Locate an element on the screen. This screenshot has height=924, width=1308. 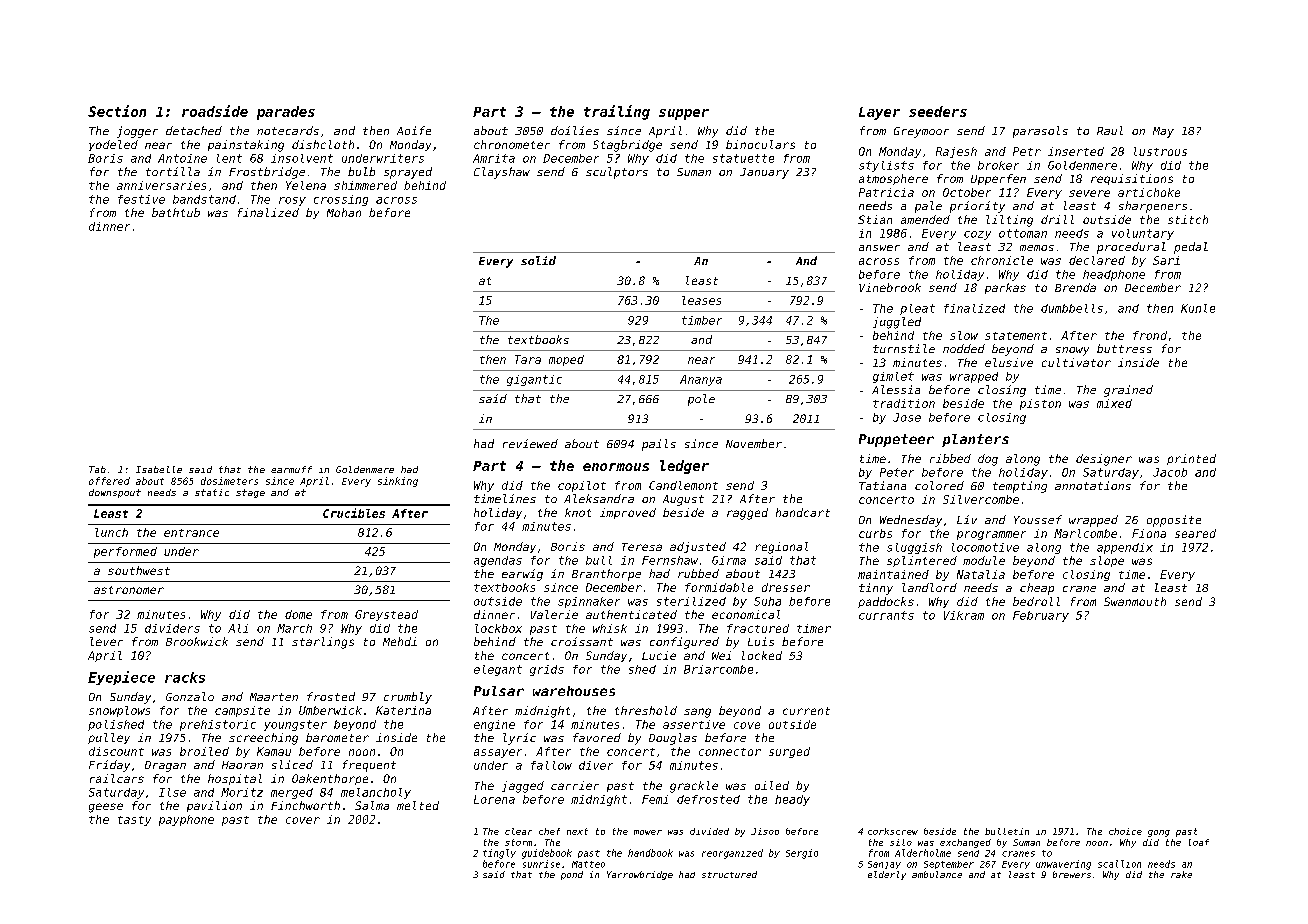
Section is located at coordinates (117, 111).
